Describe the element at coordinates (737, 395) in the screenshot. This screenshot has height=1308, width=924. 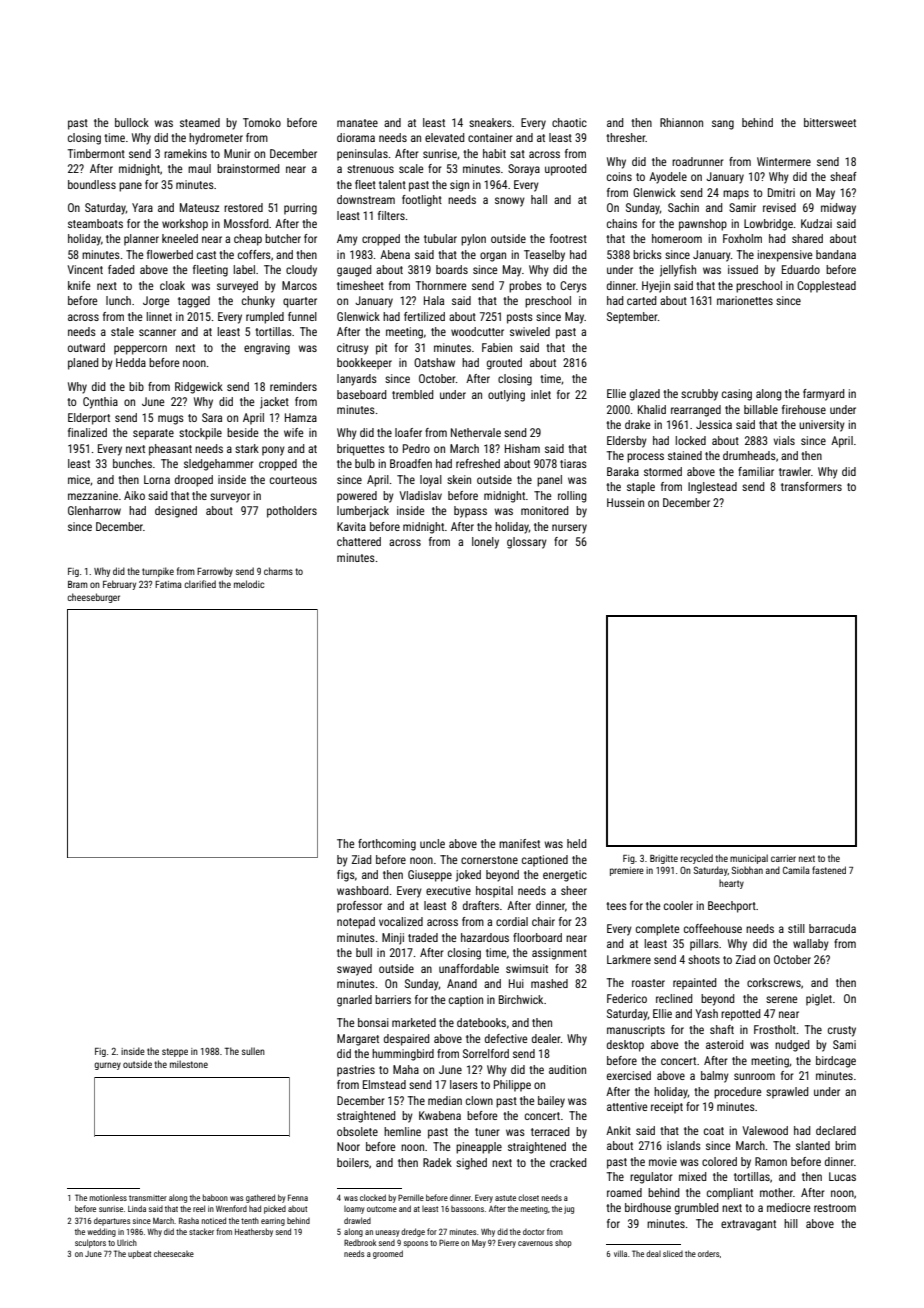
I see `casing` at that location.
